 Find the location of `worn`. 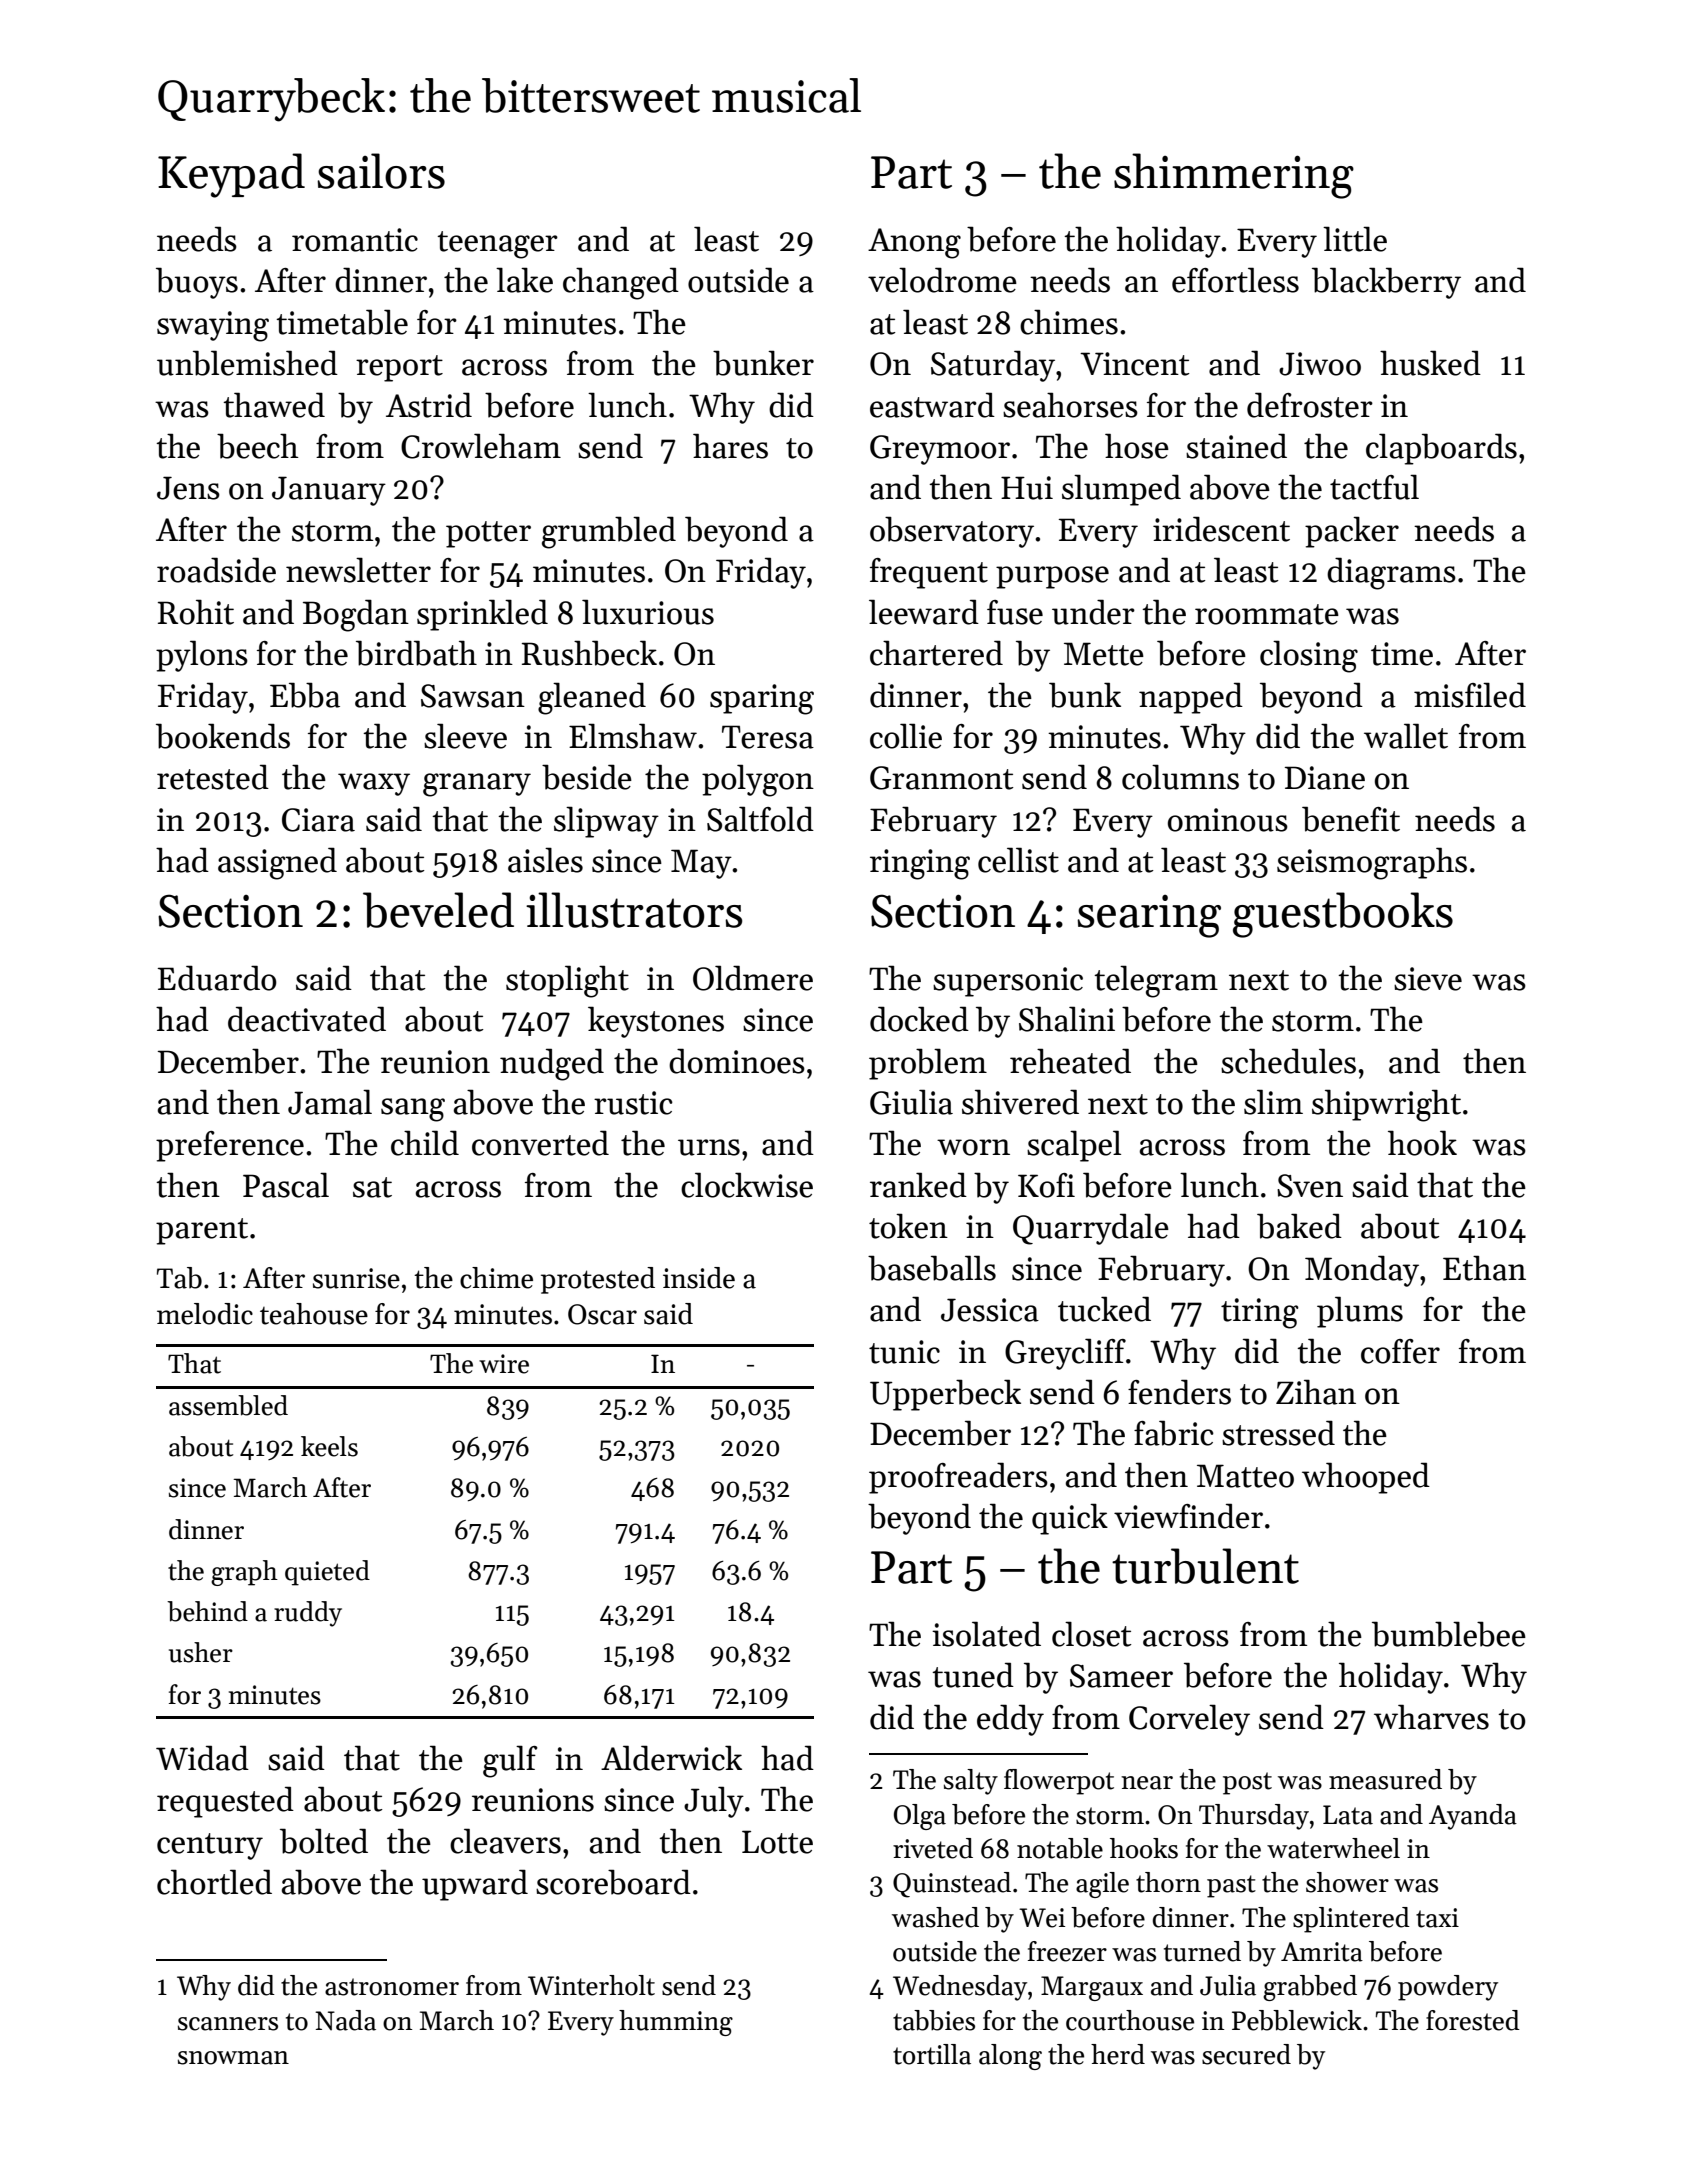

worn is located at coordinates (973, 1147).
